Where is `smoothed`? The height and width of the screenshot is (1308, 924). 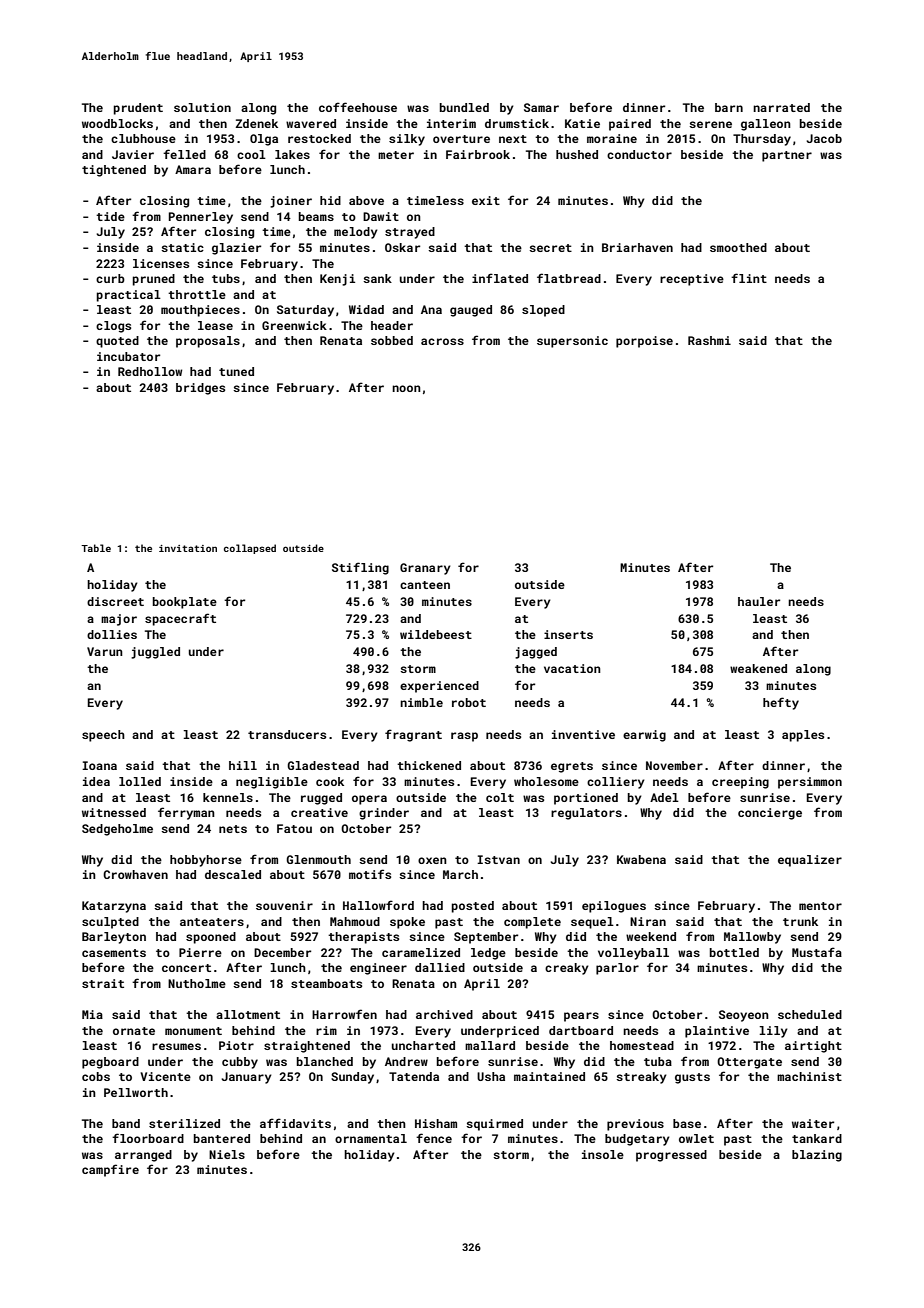 smoothed is located at coordinates (738, 247).
